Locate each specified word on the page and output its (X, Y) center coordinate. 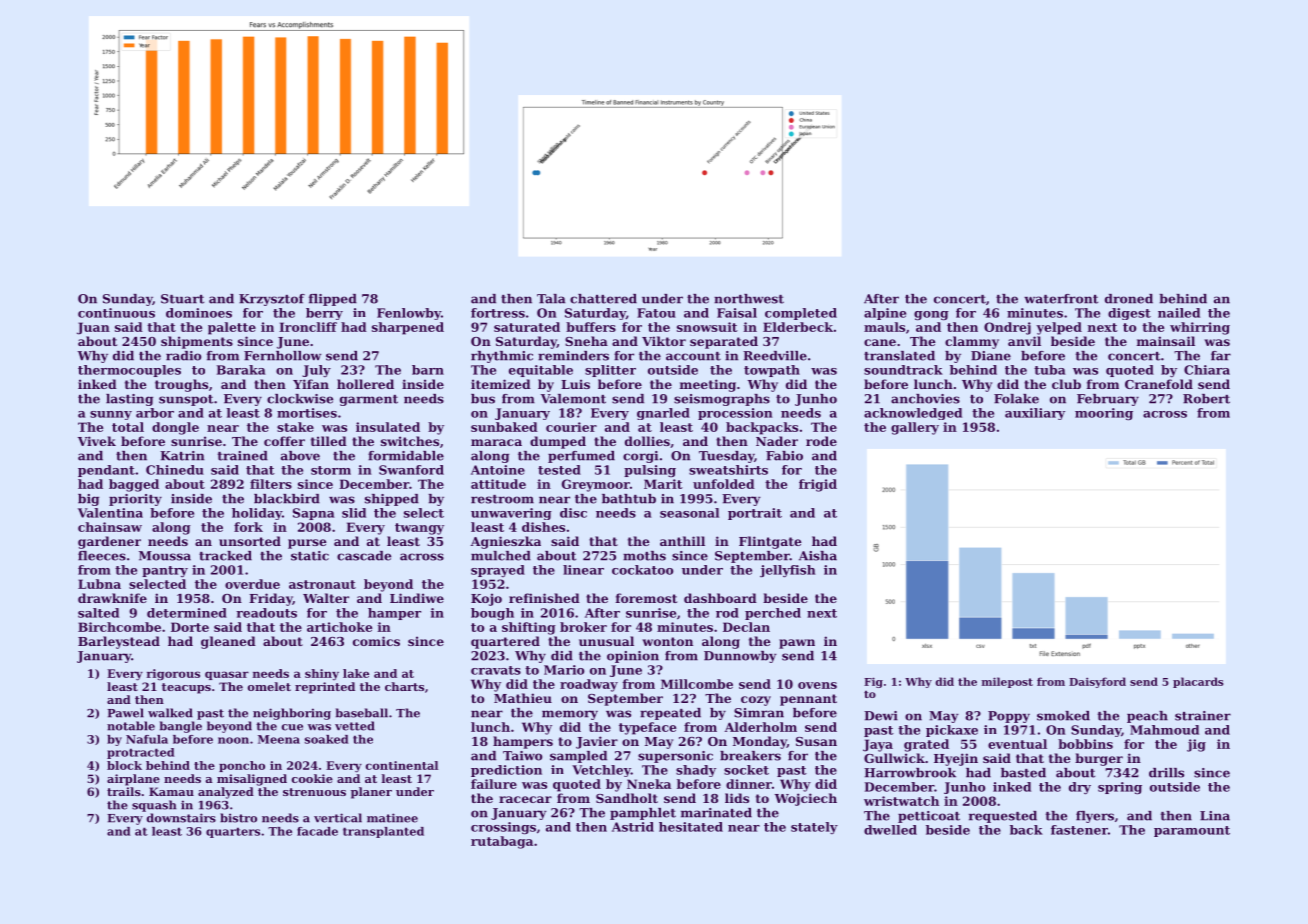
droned (1129, 299)
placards (1198, 682)
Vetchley (601, 771)
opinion (633, 657)
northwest (749, 299)
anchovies (925, 399)
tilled (329, 441)
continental (402, 765)
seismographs (722, 400)
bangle (181, 727)
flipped (333, 300)
